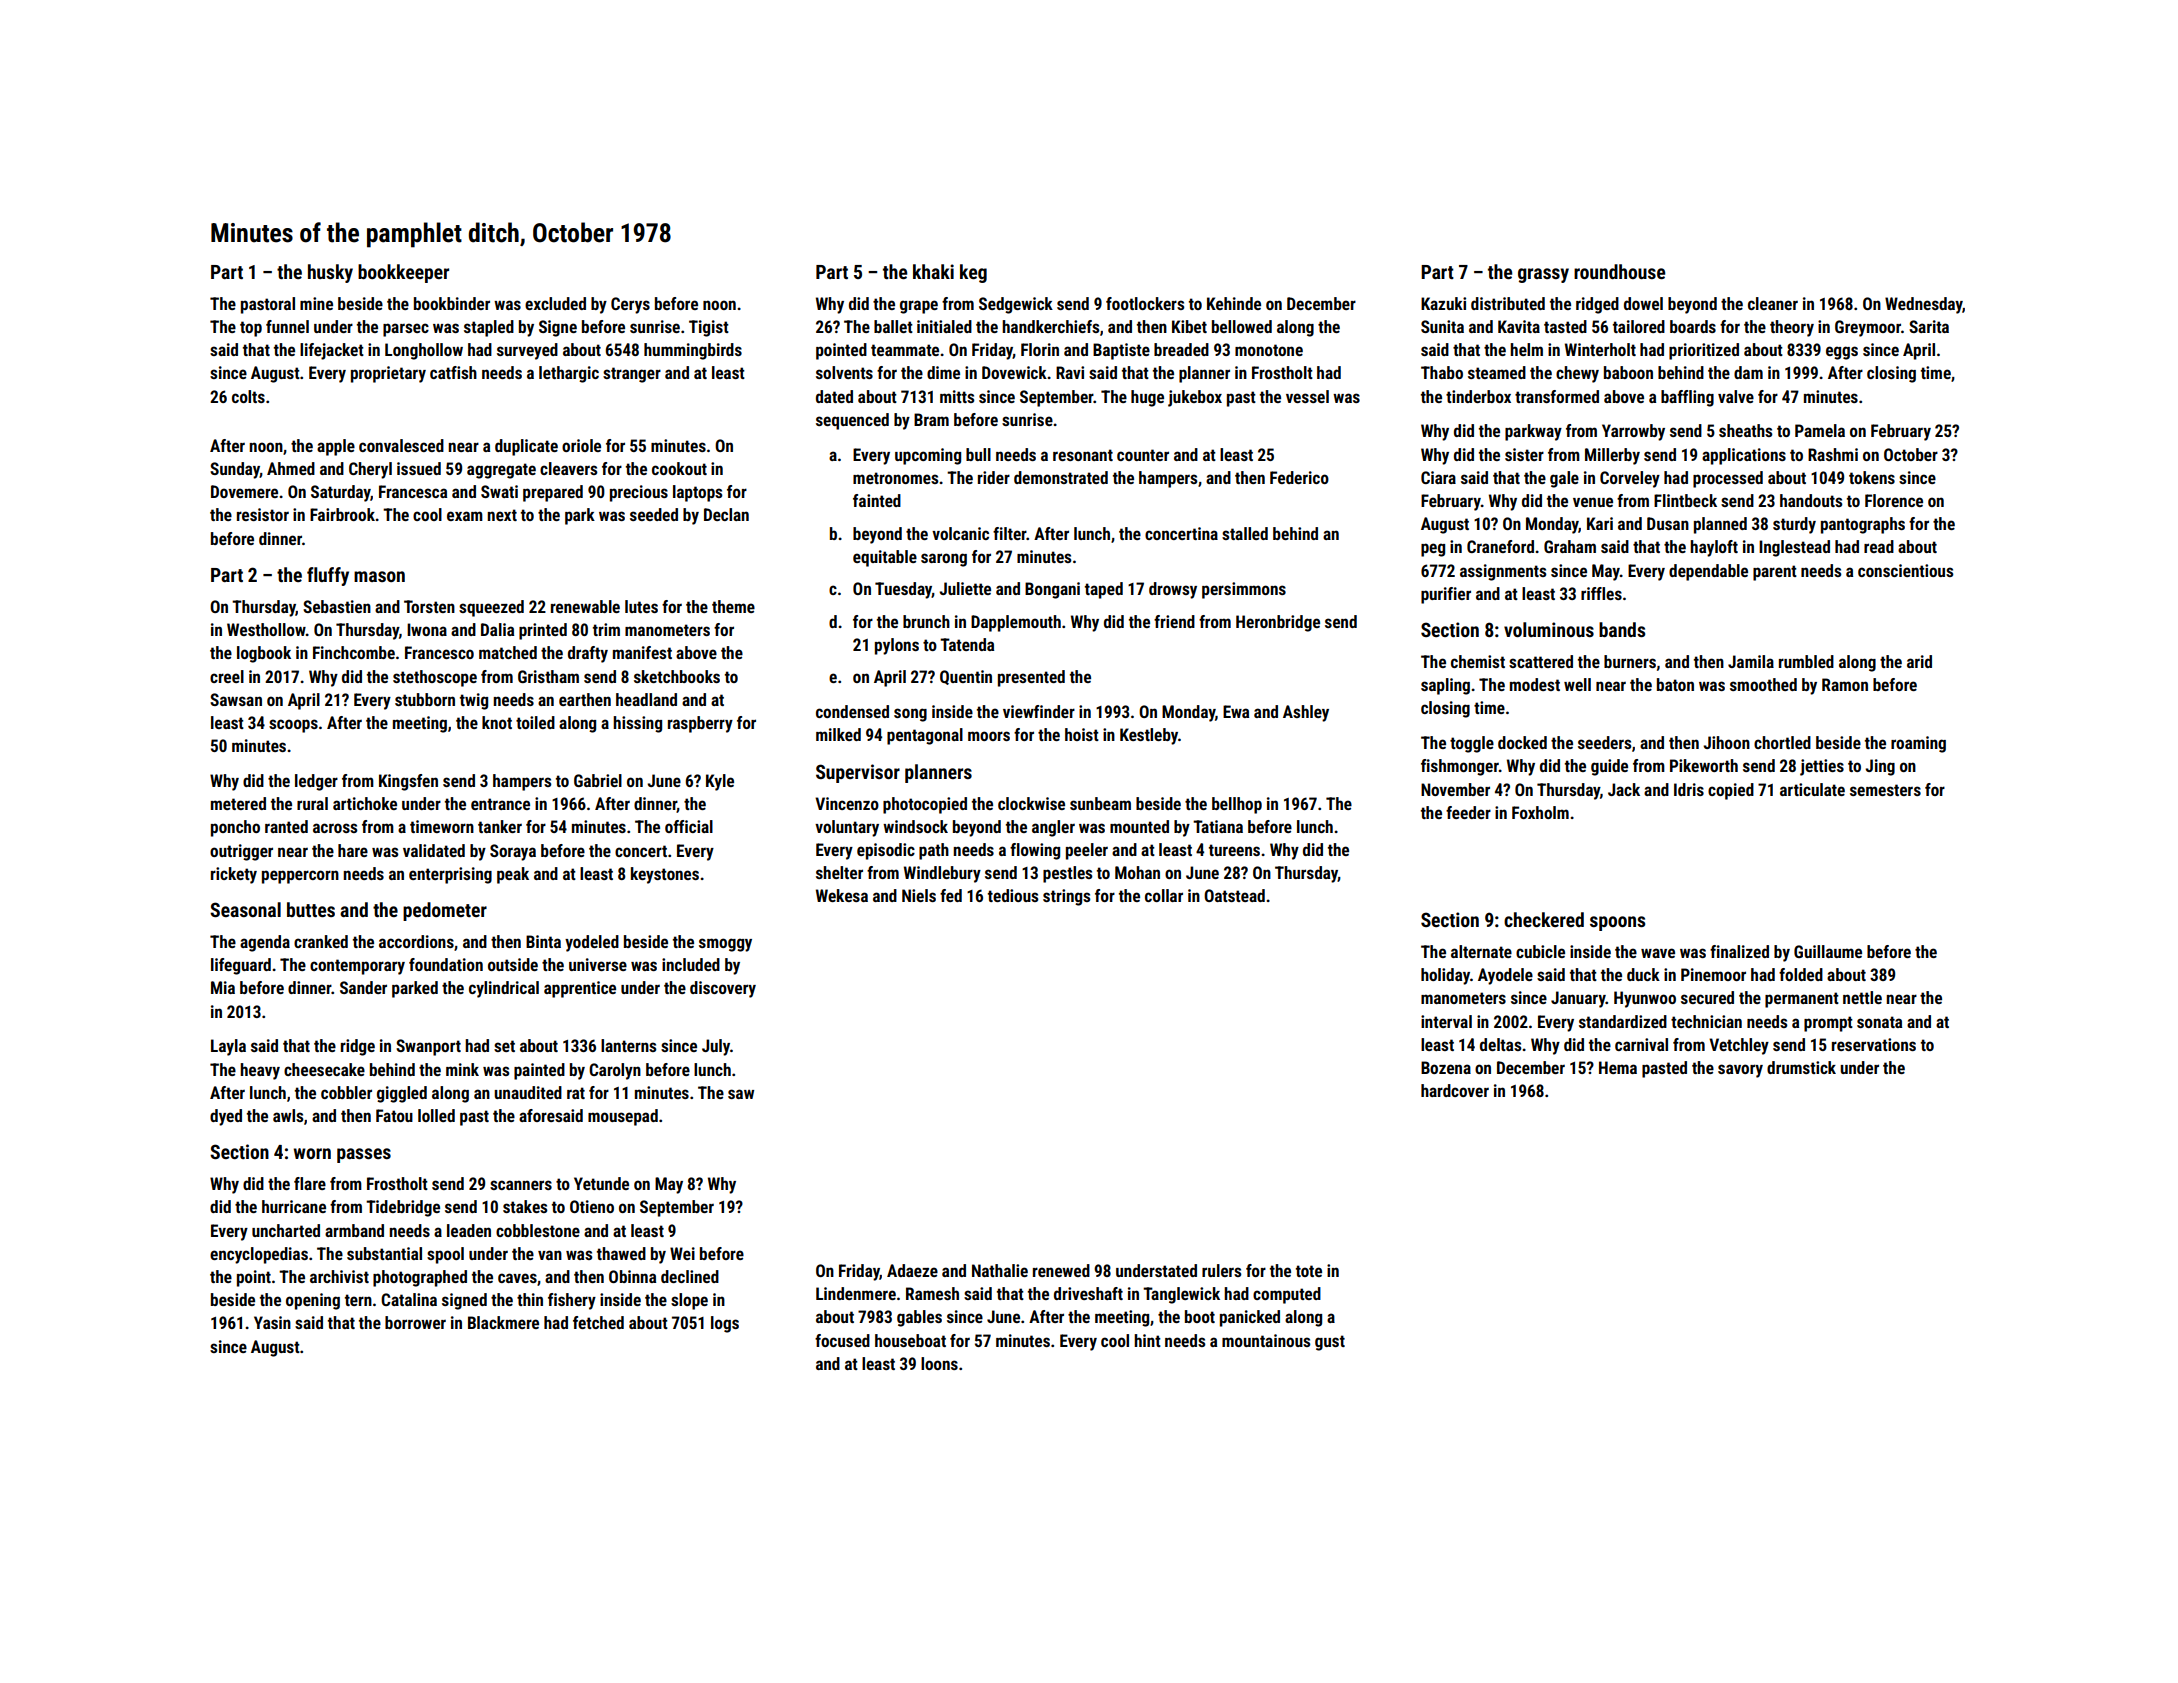 The image size is (2178, 1683). Describe the element at coordinates (403, 273) in the image. I see `bookkeeper` at that location.
